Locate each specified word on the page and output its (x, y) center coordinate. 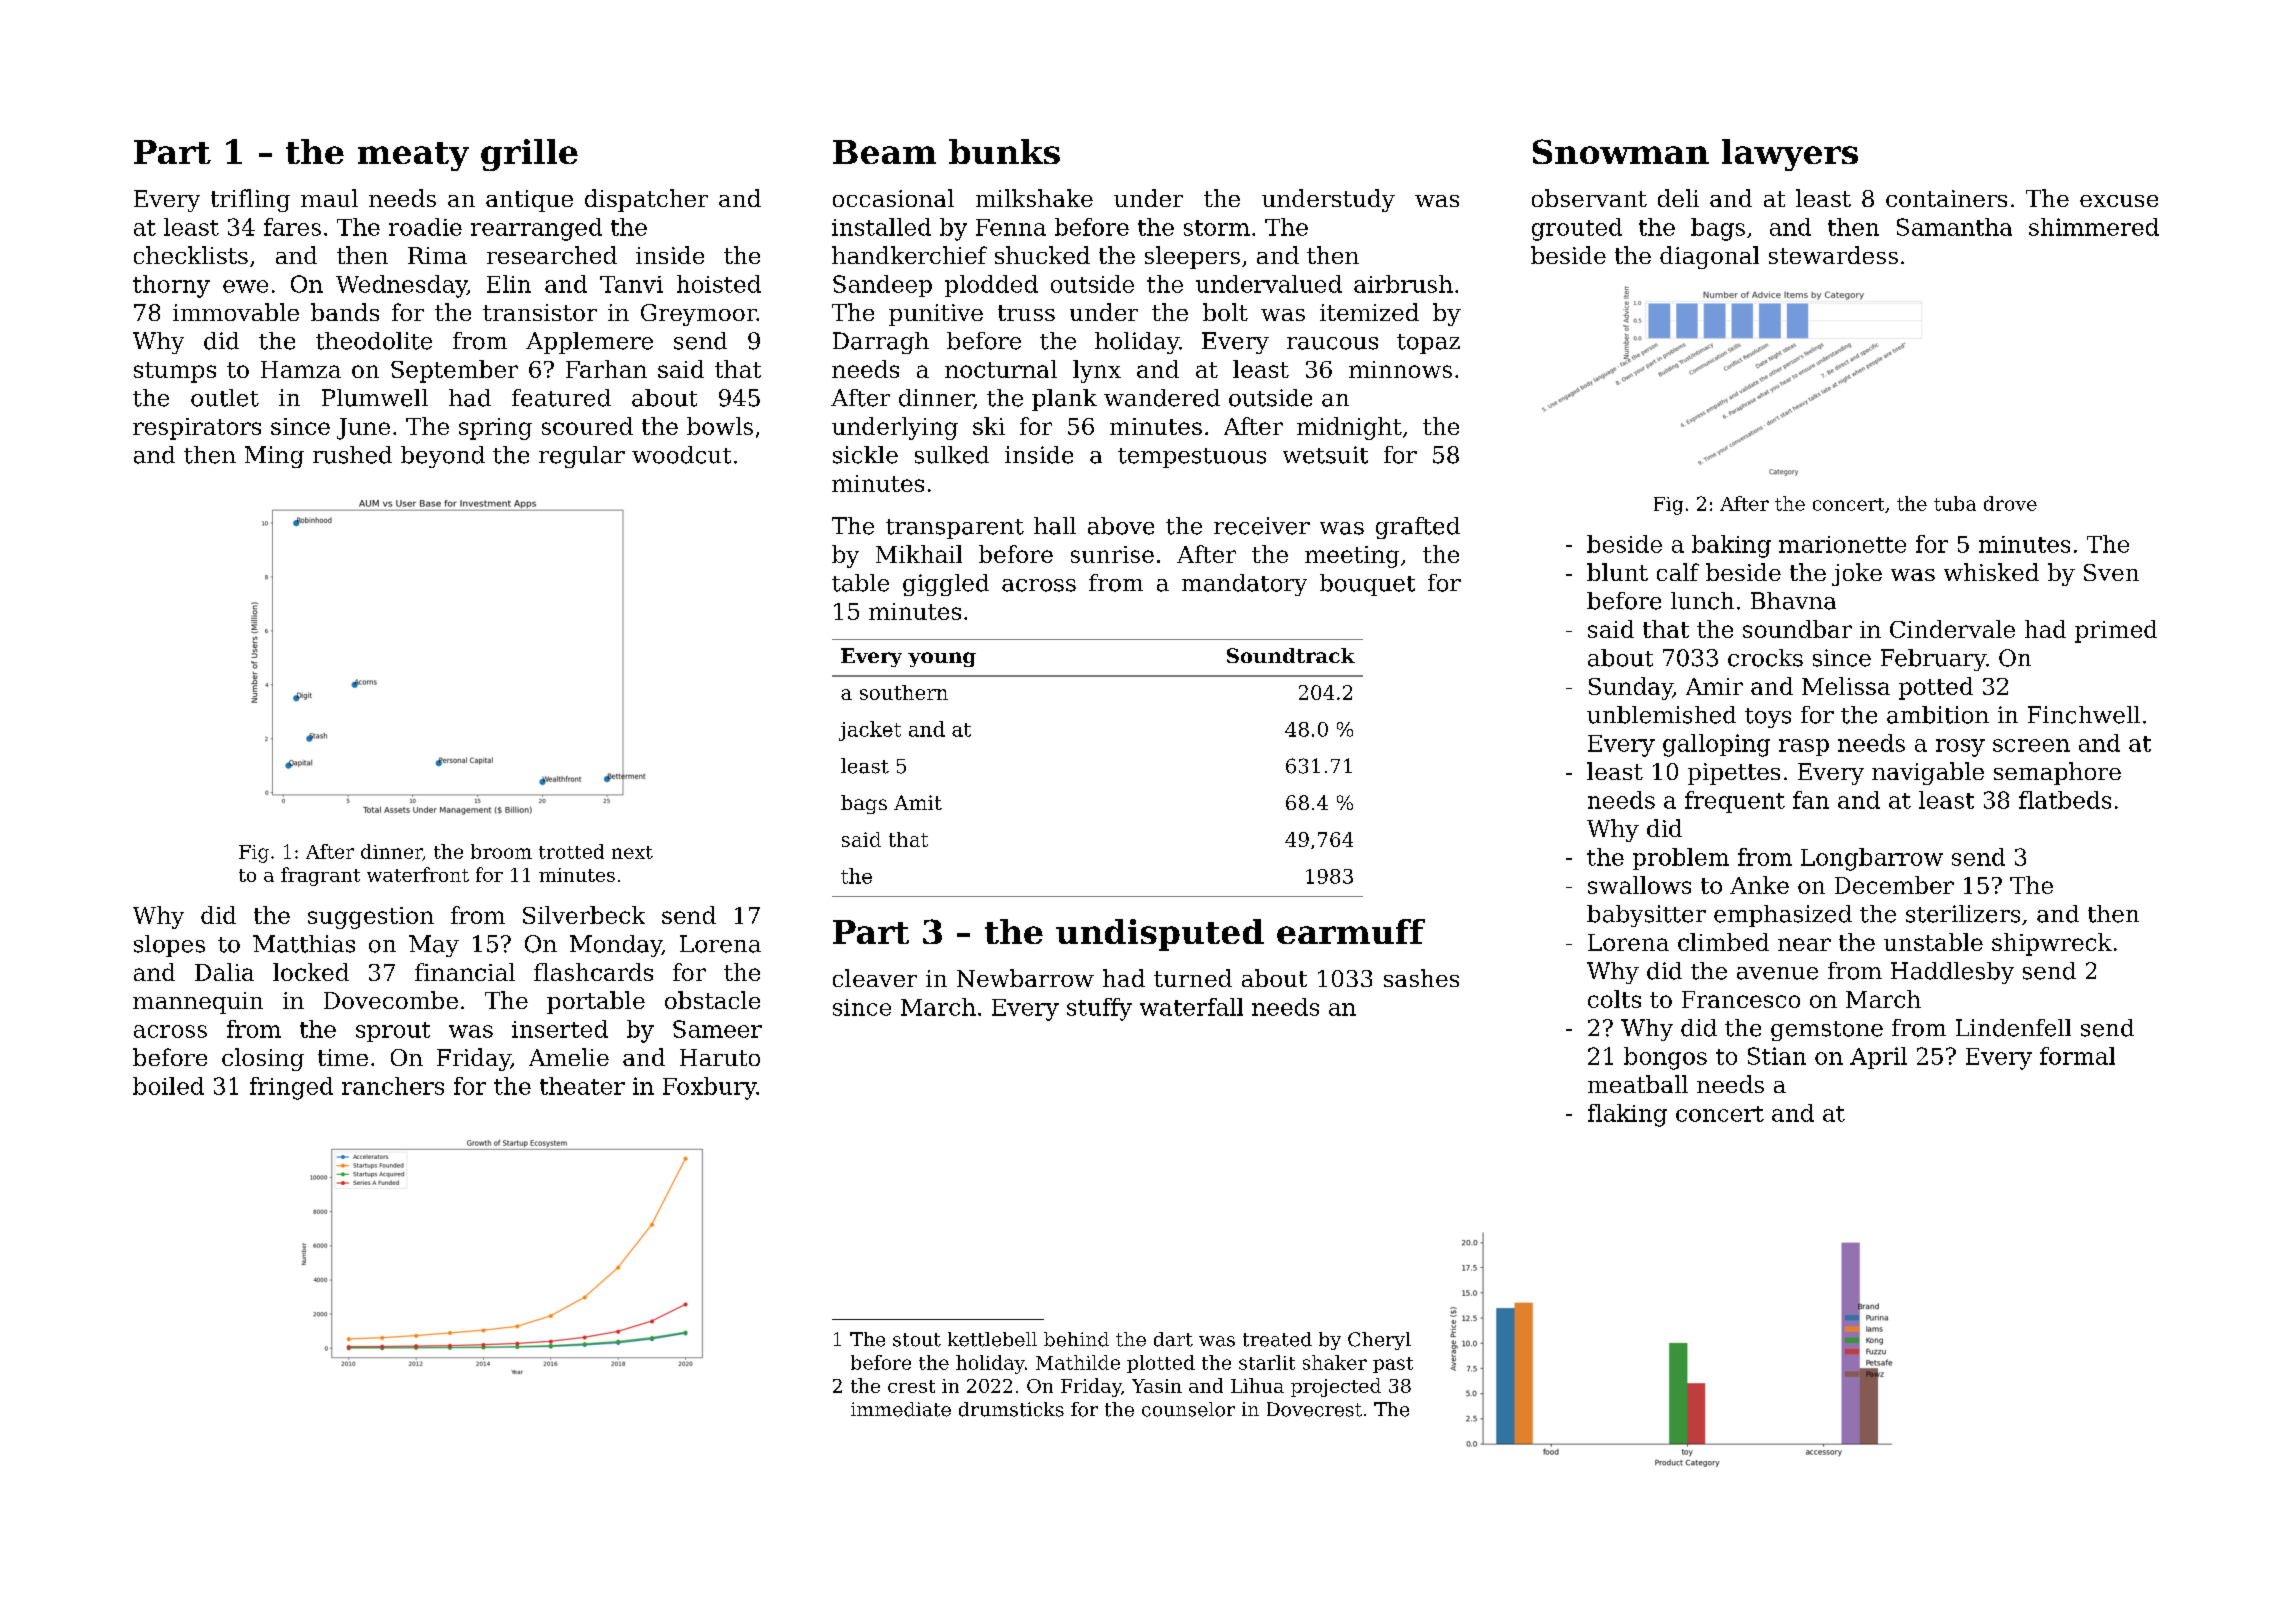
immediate (901, 1409)
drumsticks (1011, 1409)
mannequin (198, 1003)
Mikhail (919, 554)
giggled (946, 585)
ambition (1938, 715)
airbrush (1403, 284)
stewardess (1833, 255)
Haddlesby (1952, 973)
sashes (1421, 978)
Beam (884, 152)
